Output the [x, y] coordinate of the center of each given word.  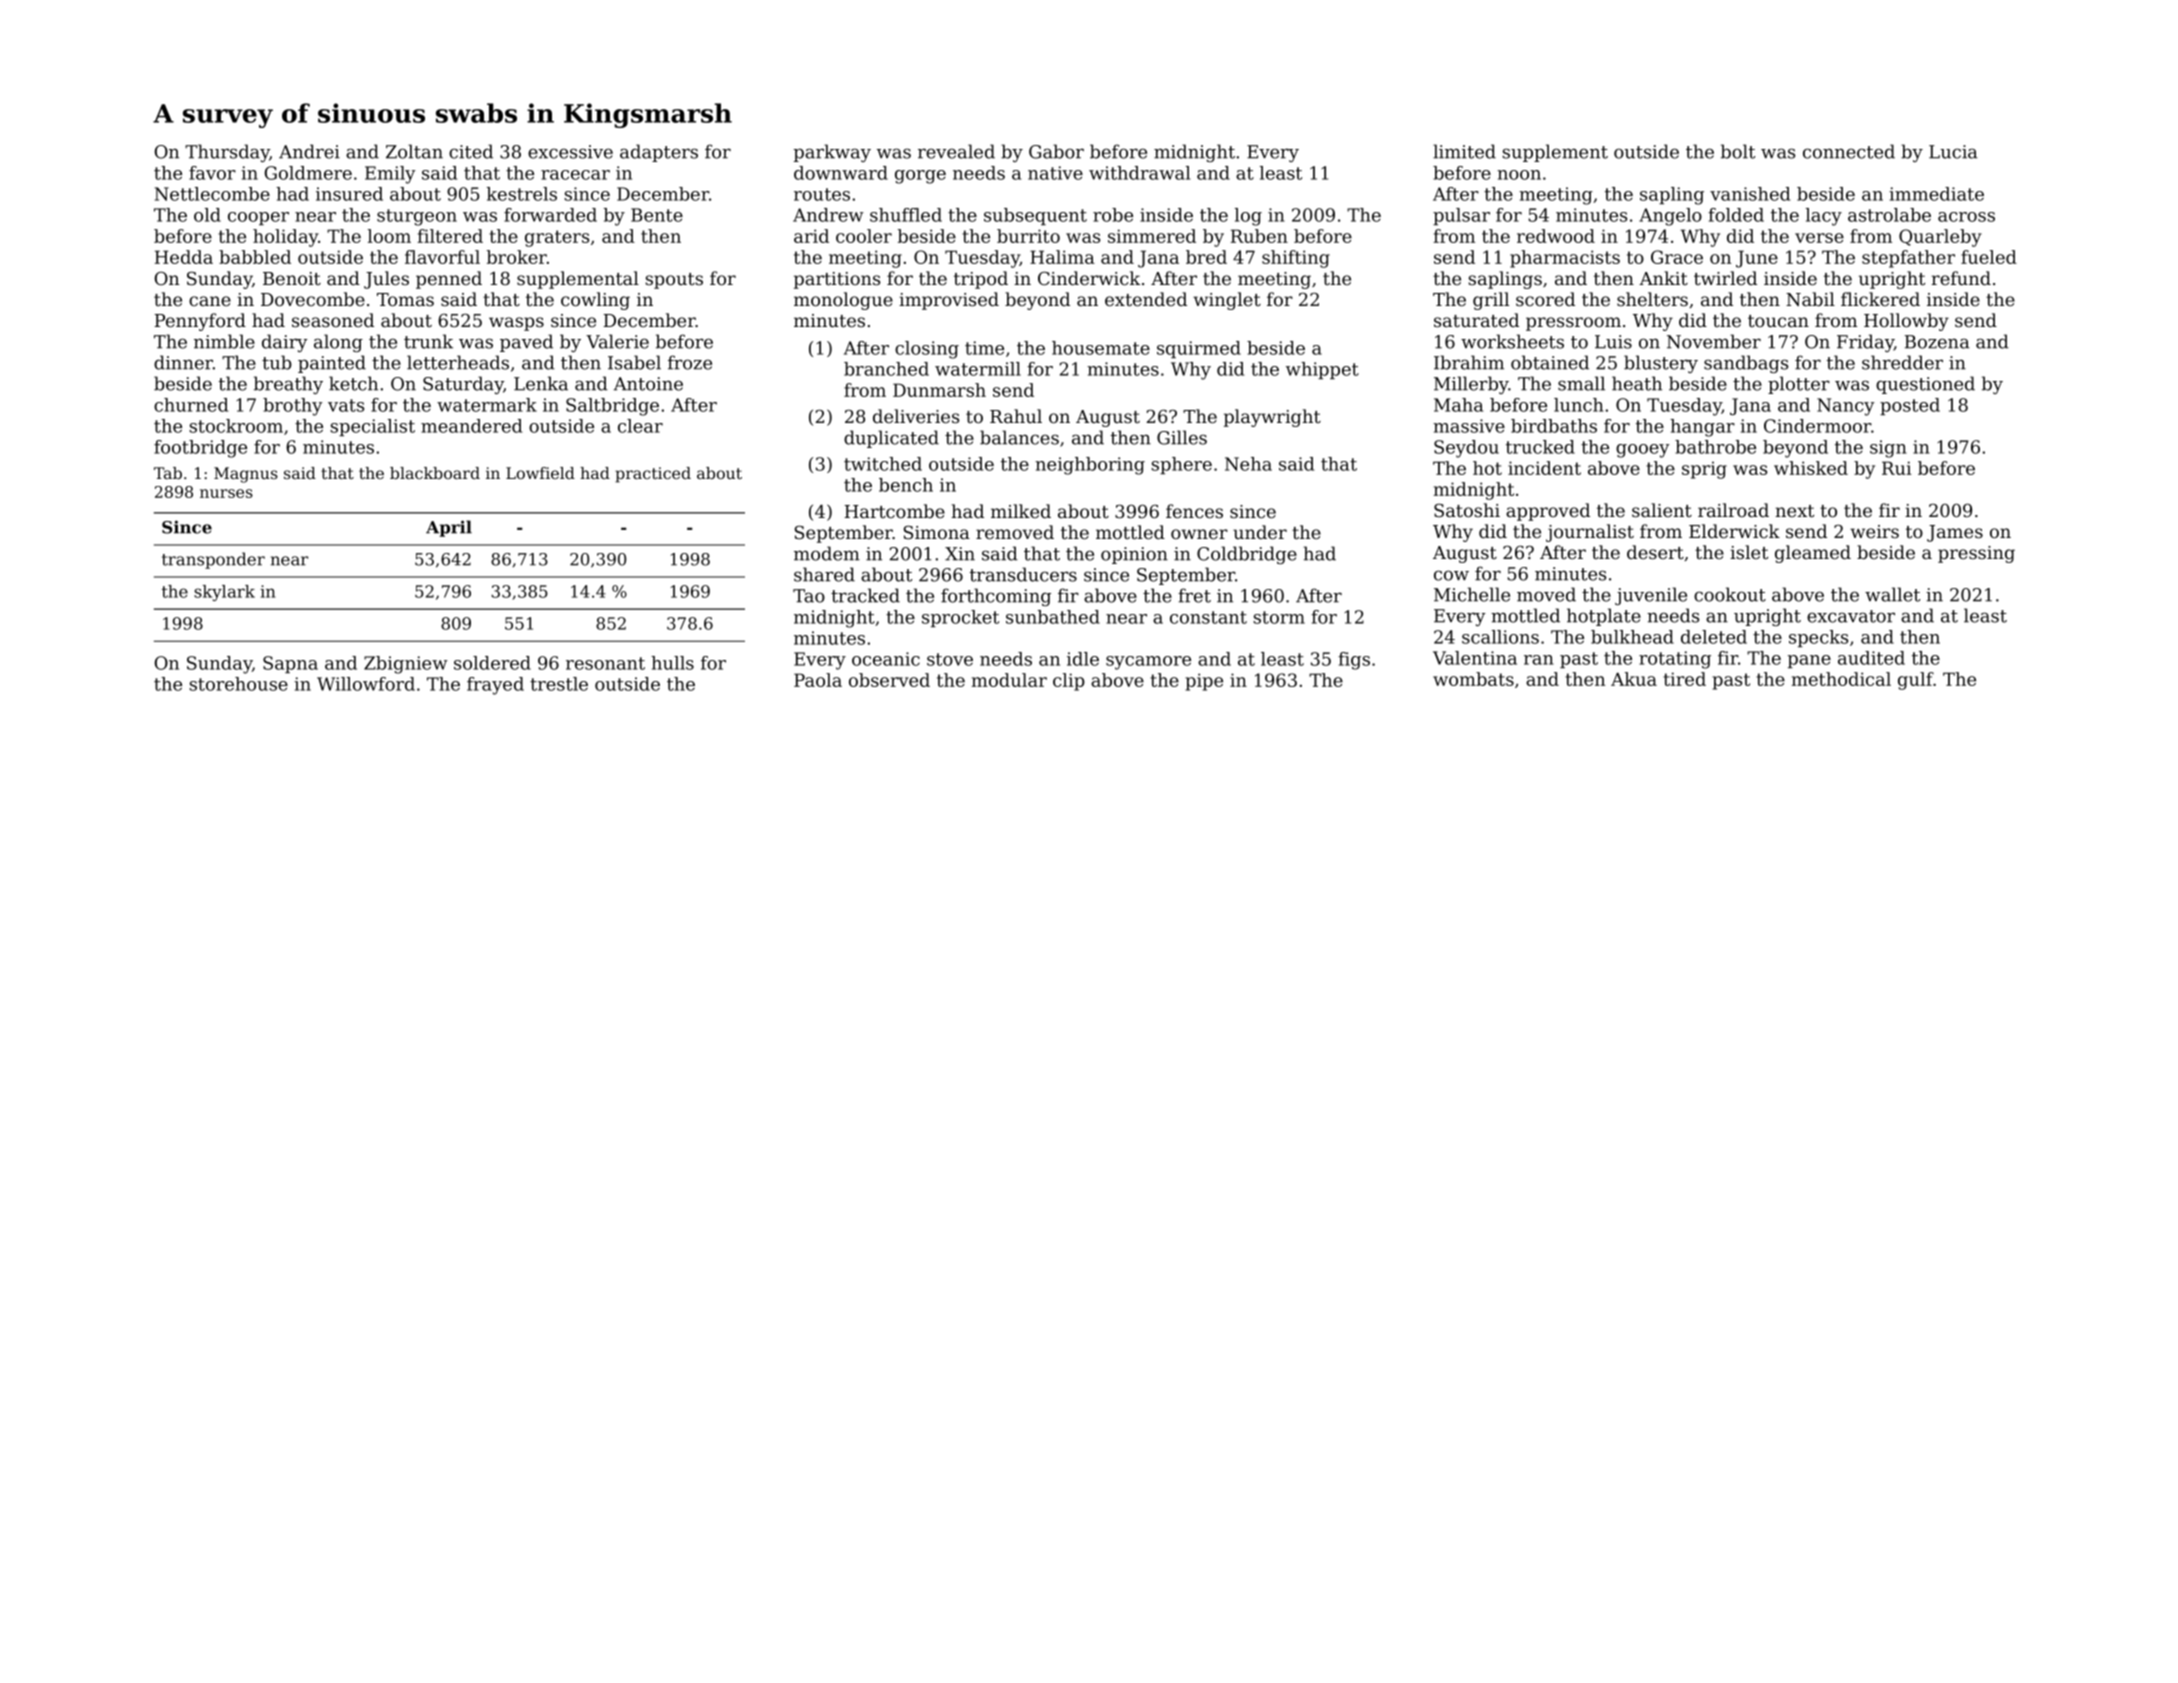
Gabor [1056, 151]
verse [1819, 238]
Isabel [634, 362]
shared [824, 574]
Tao [809, 596]
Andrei [309, 151]
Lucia [1953, 152]
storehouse [239, 684]
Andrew [828, 215]
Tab [168, 473]
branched [886, 369]
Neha [1248, 464]
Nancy [1845, 407]
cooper [258, 218]
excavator [1851, 616]
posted [1910, 406]
